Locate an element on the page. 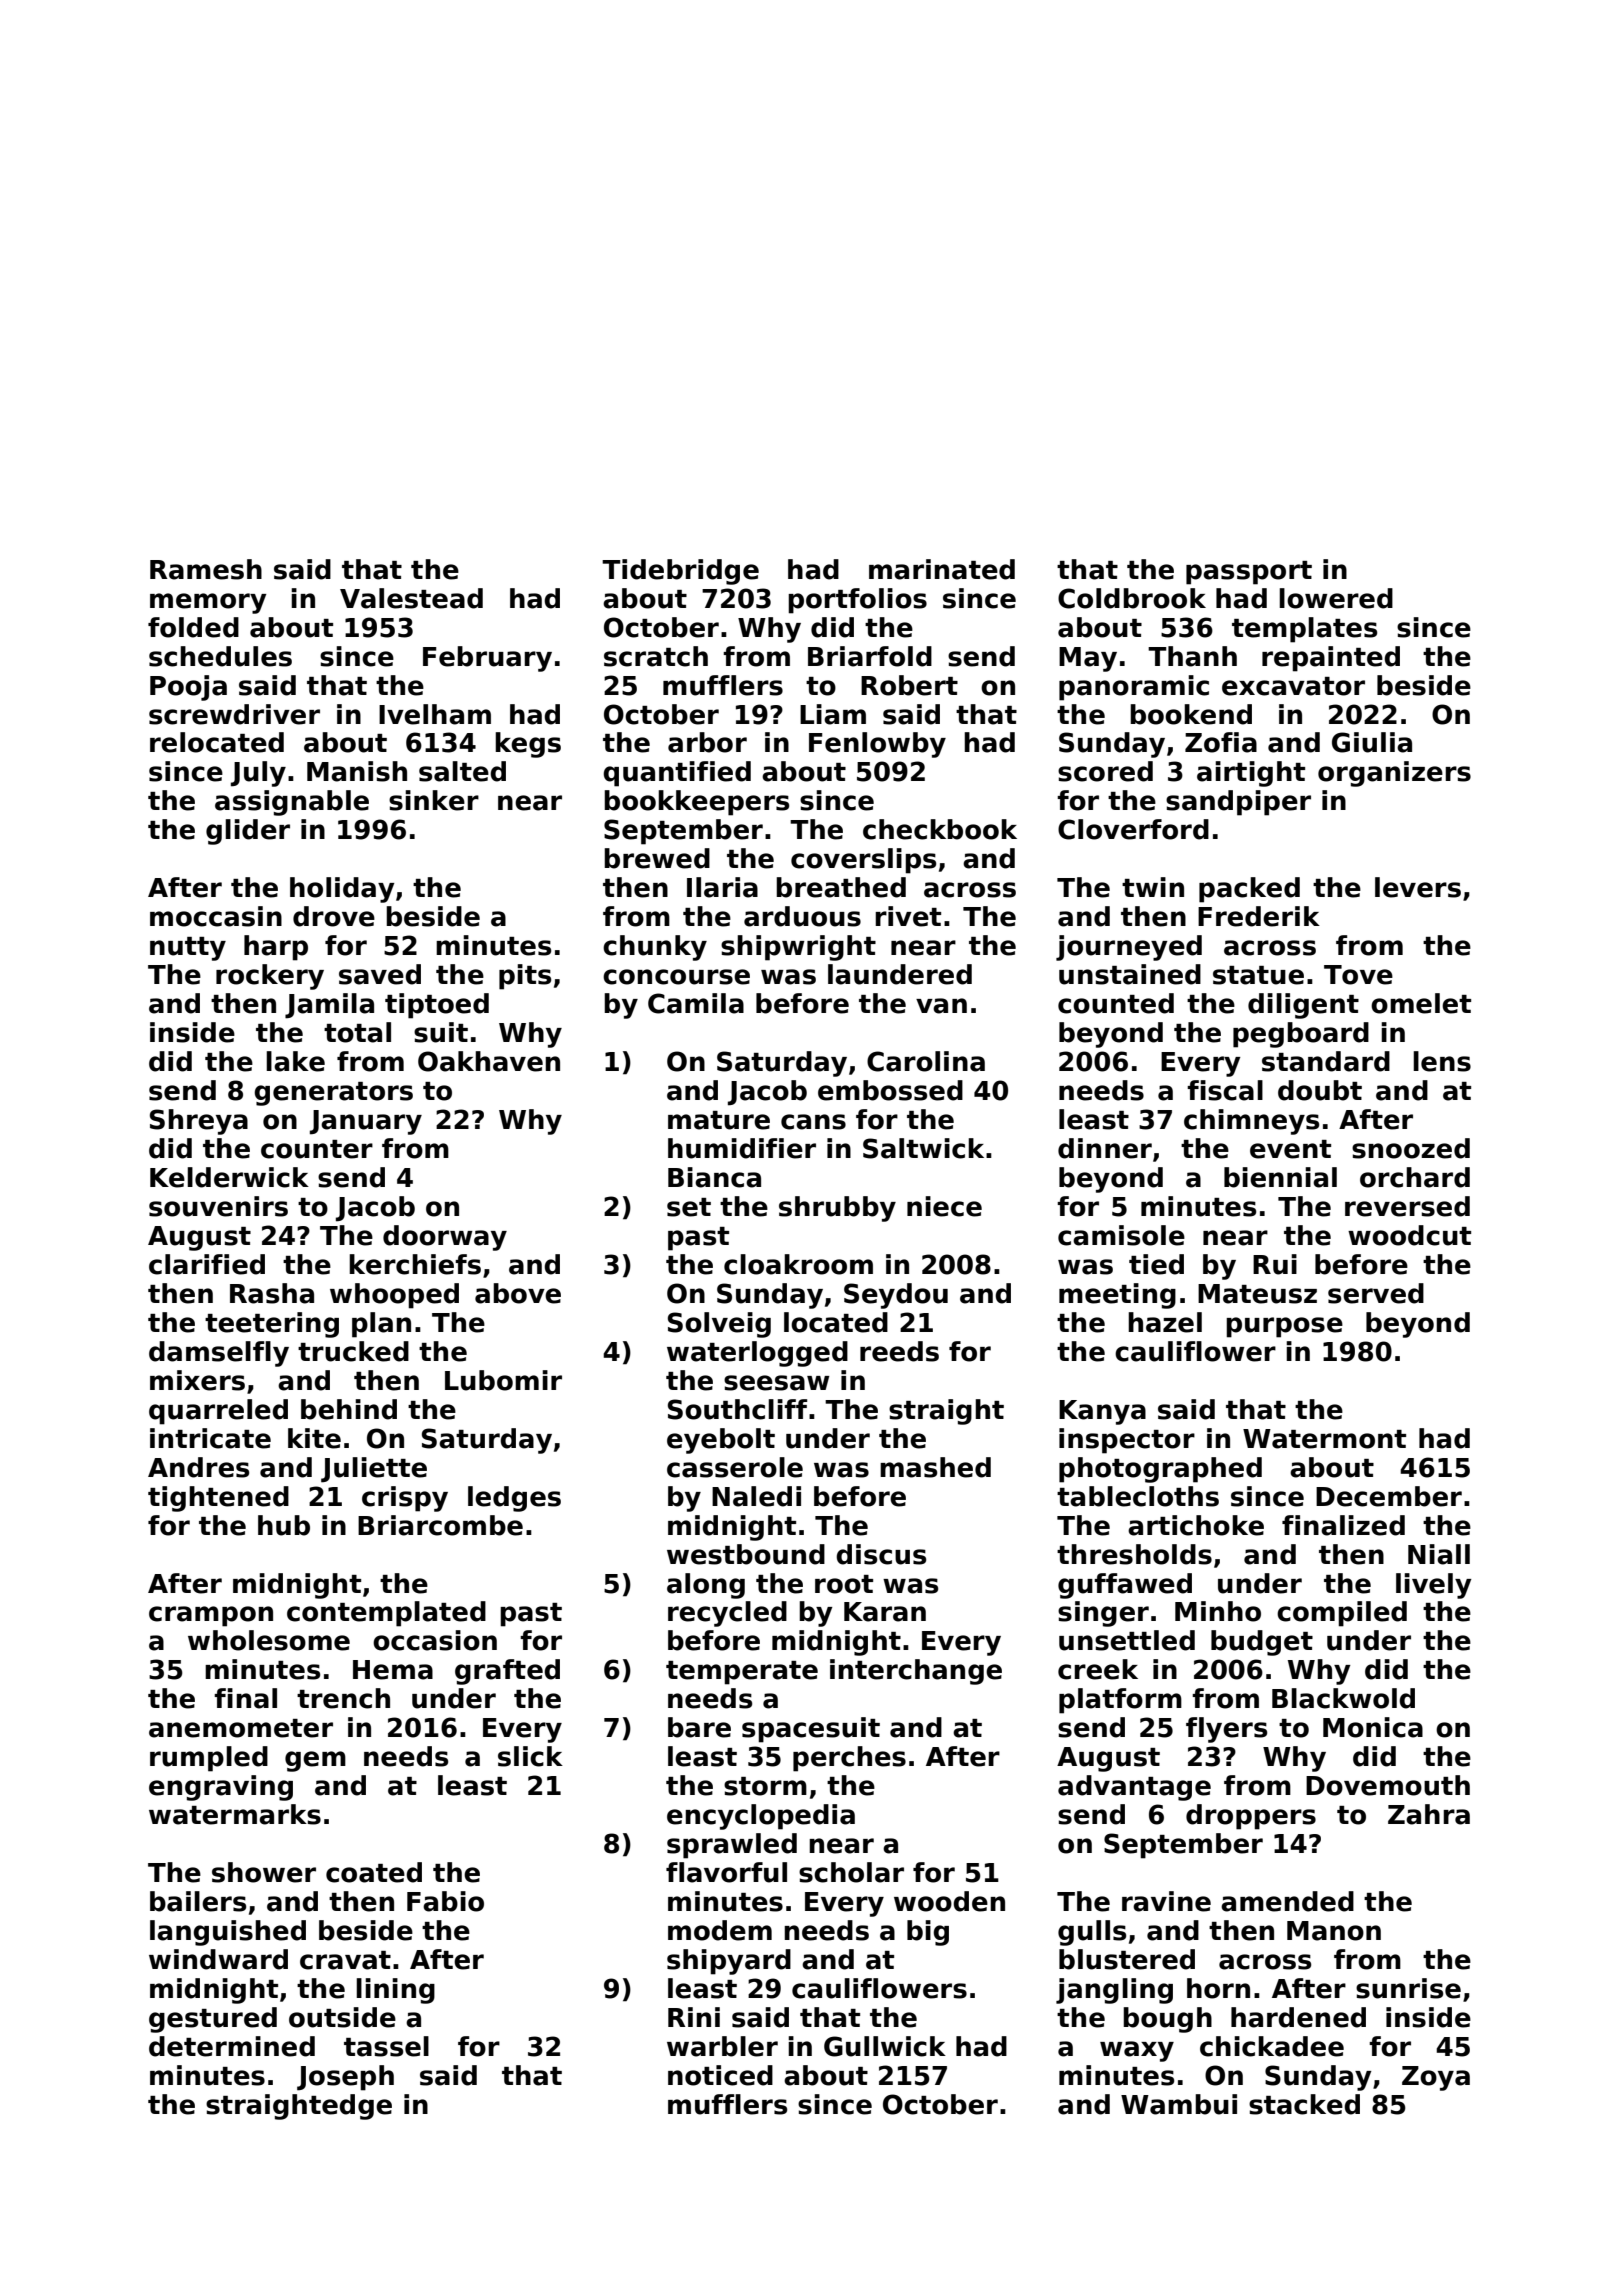  above is located at coordinates (518, 1293).
